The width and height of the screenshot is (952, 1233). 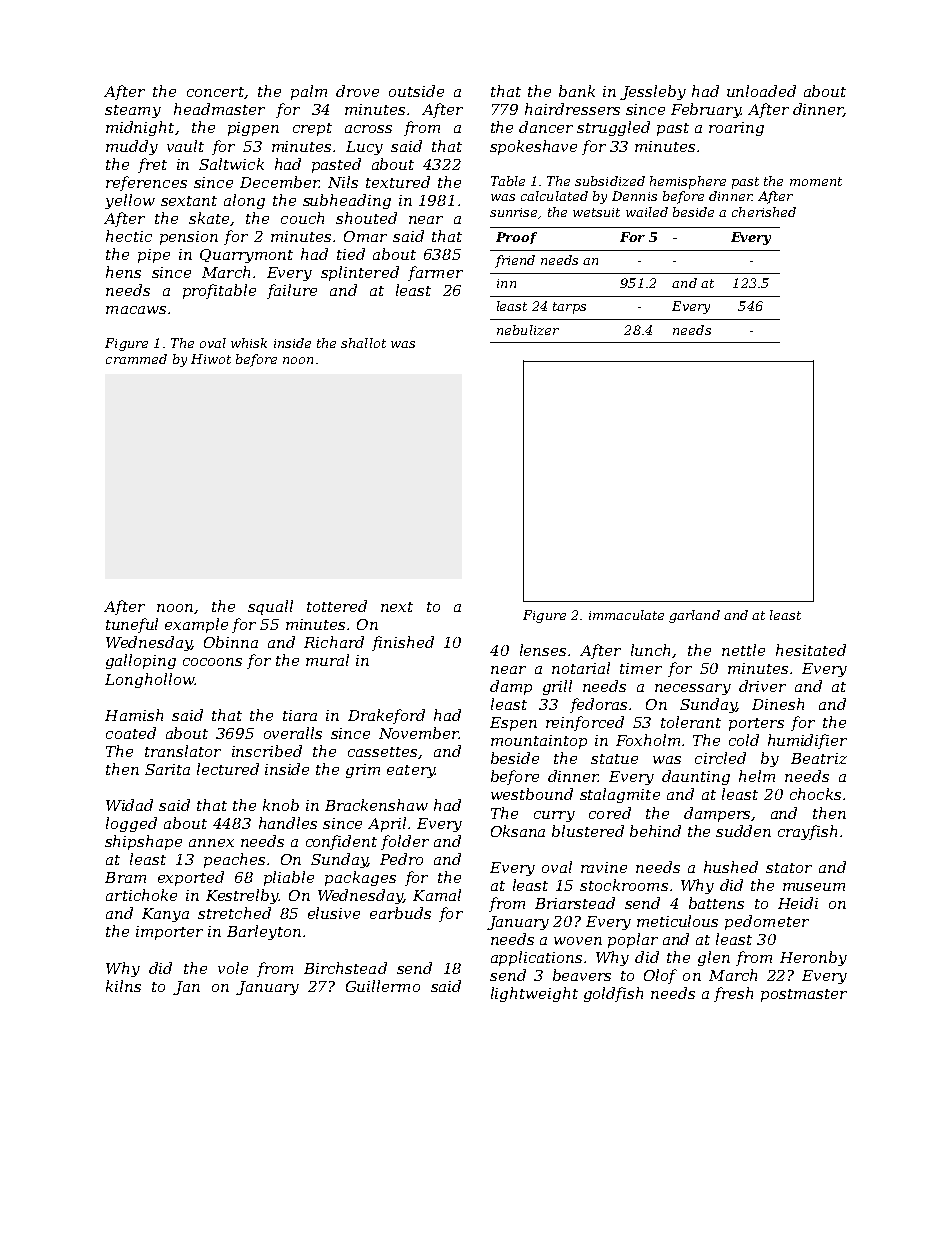 I want to click on bank, so click(x=577, y=91).
